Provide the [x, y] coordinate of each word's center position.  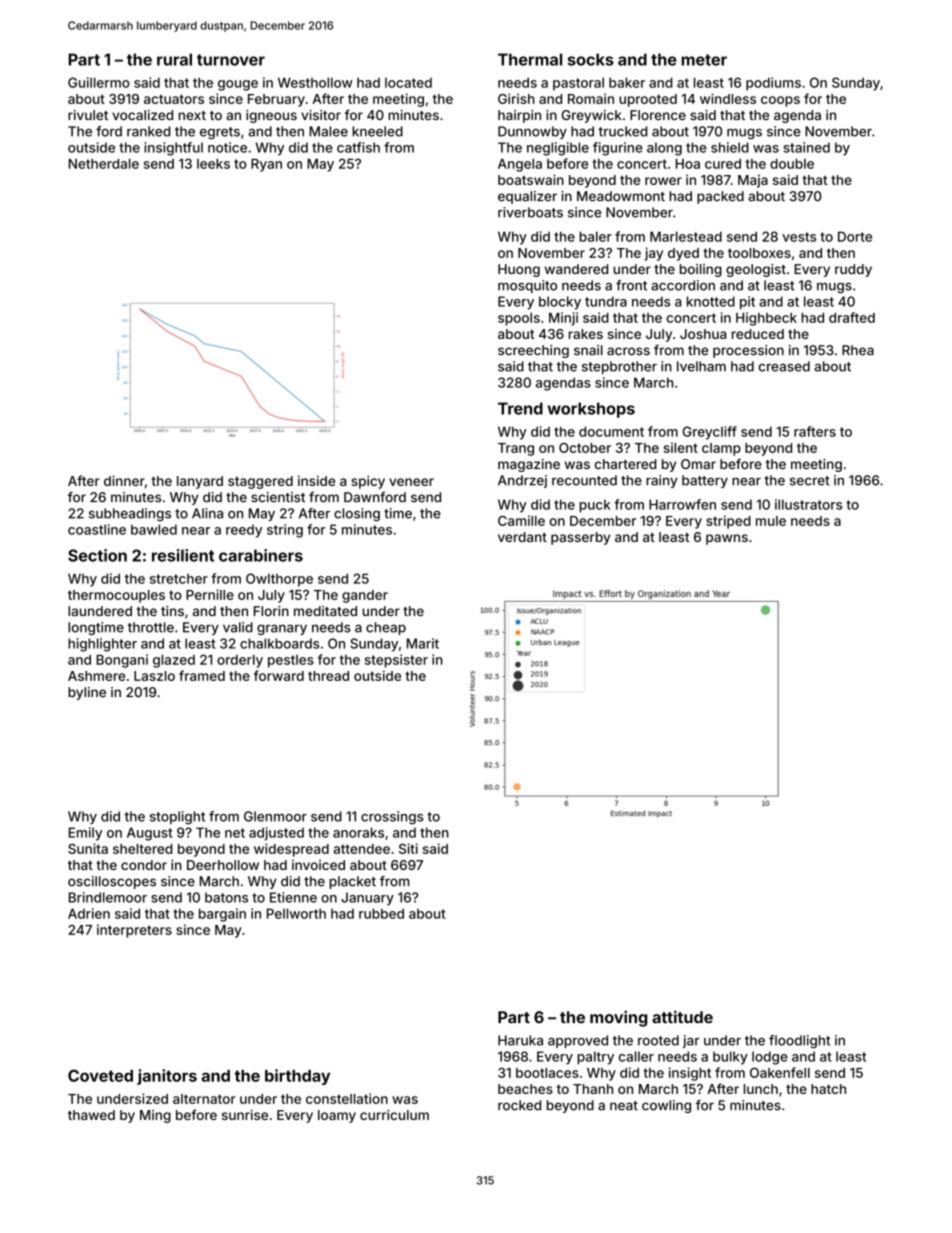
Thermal [530, 59]
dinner [124, 480]
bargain [222, 915]
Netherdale [104, 164]
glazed [174, 661]
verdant [522, 537]
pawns [727, 539]
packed [720, 197]
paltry [595, 1058]
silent [681, 447]
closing [357, 514]
